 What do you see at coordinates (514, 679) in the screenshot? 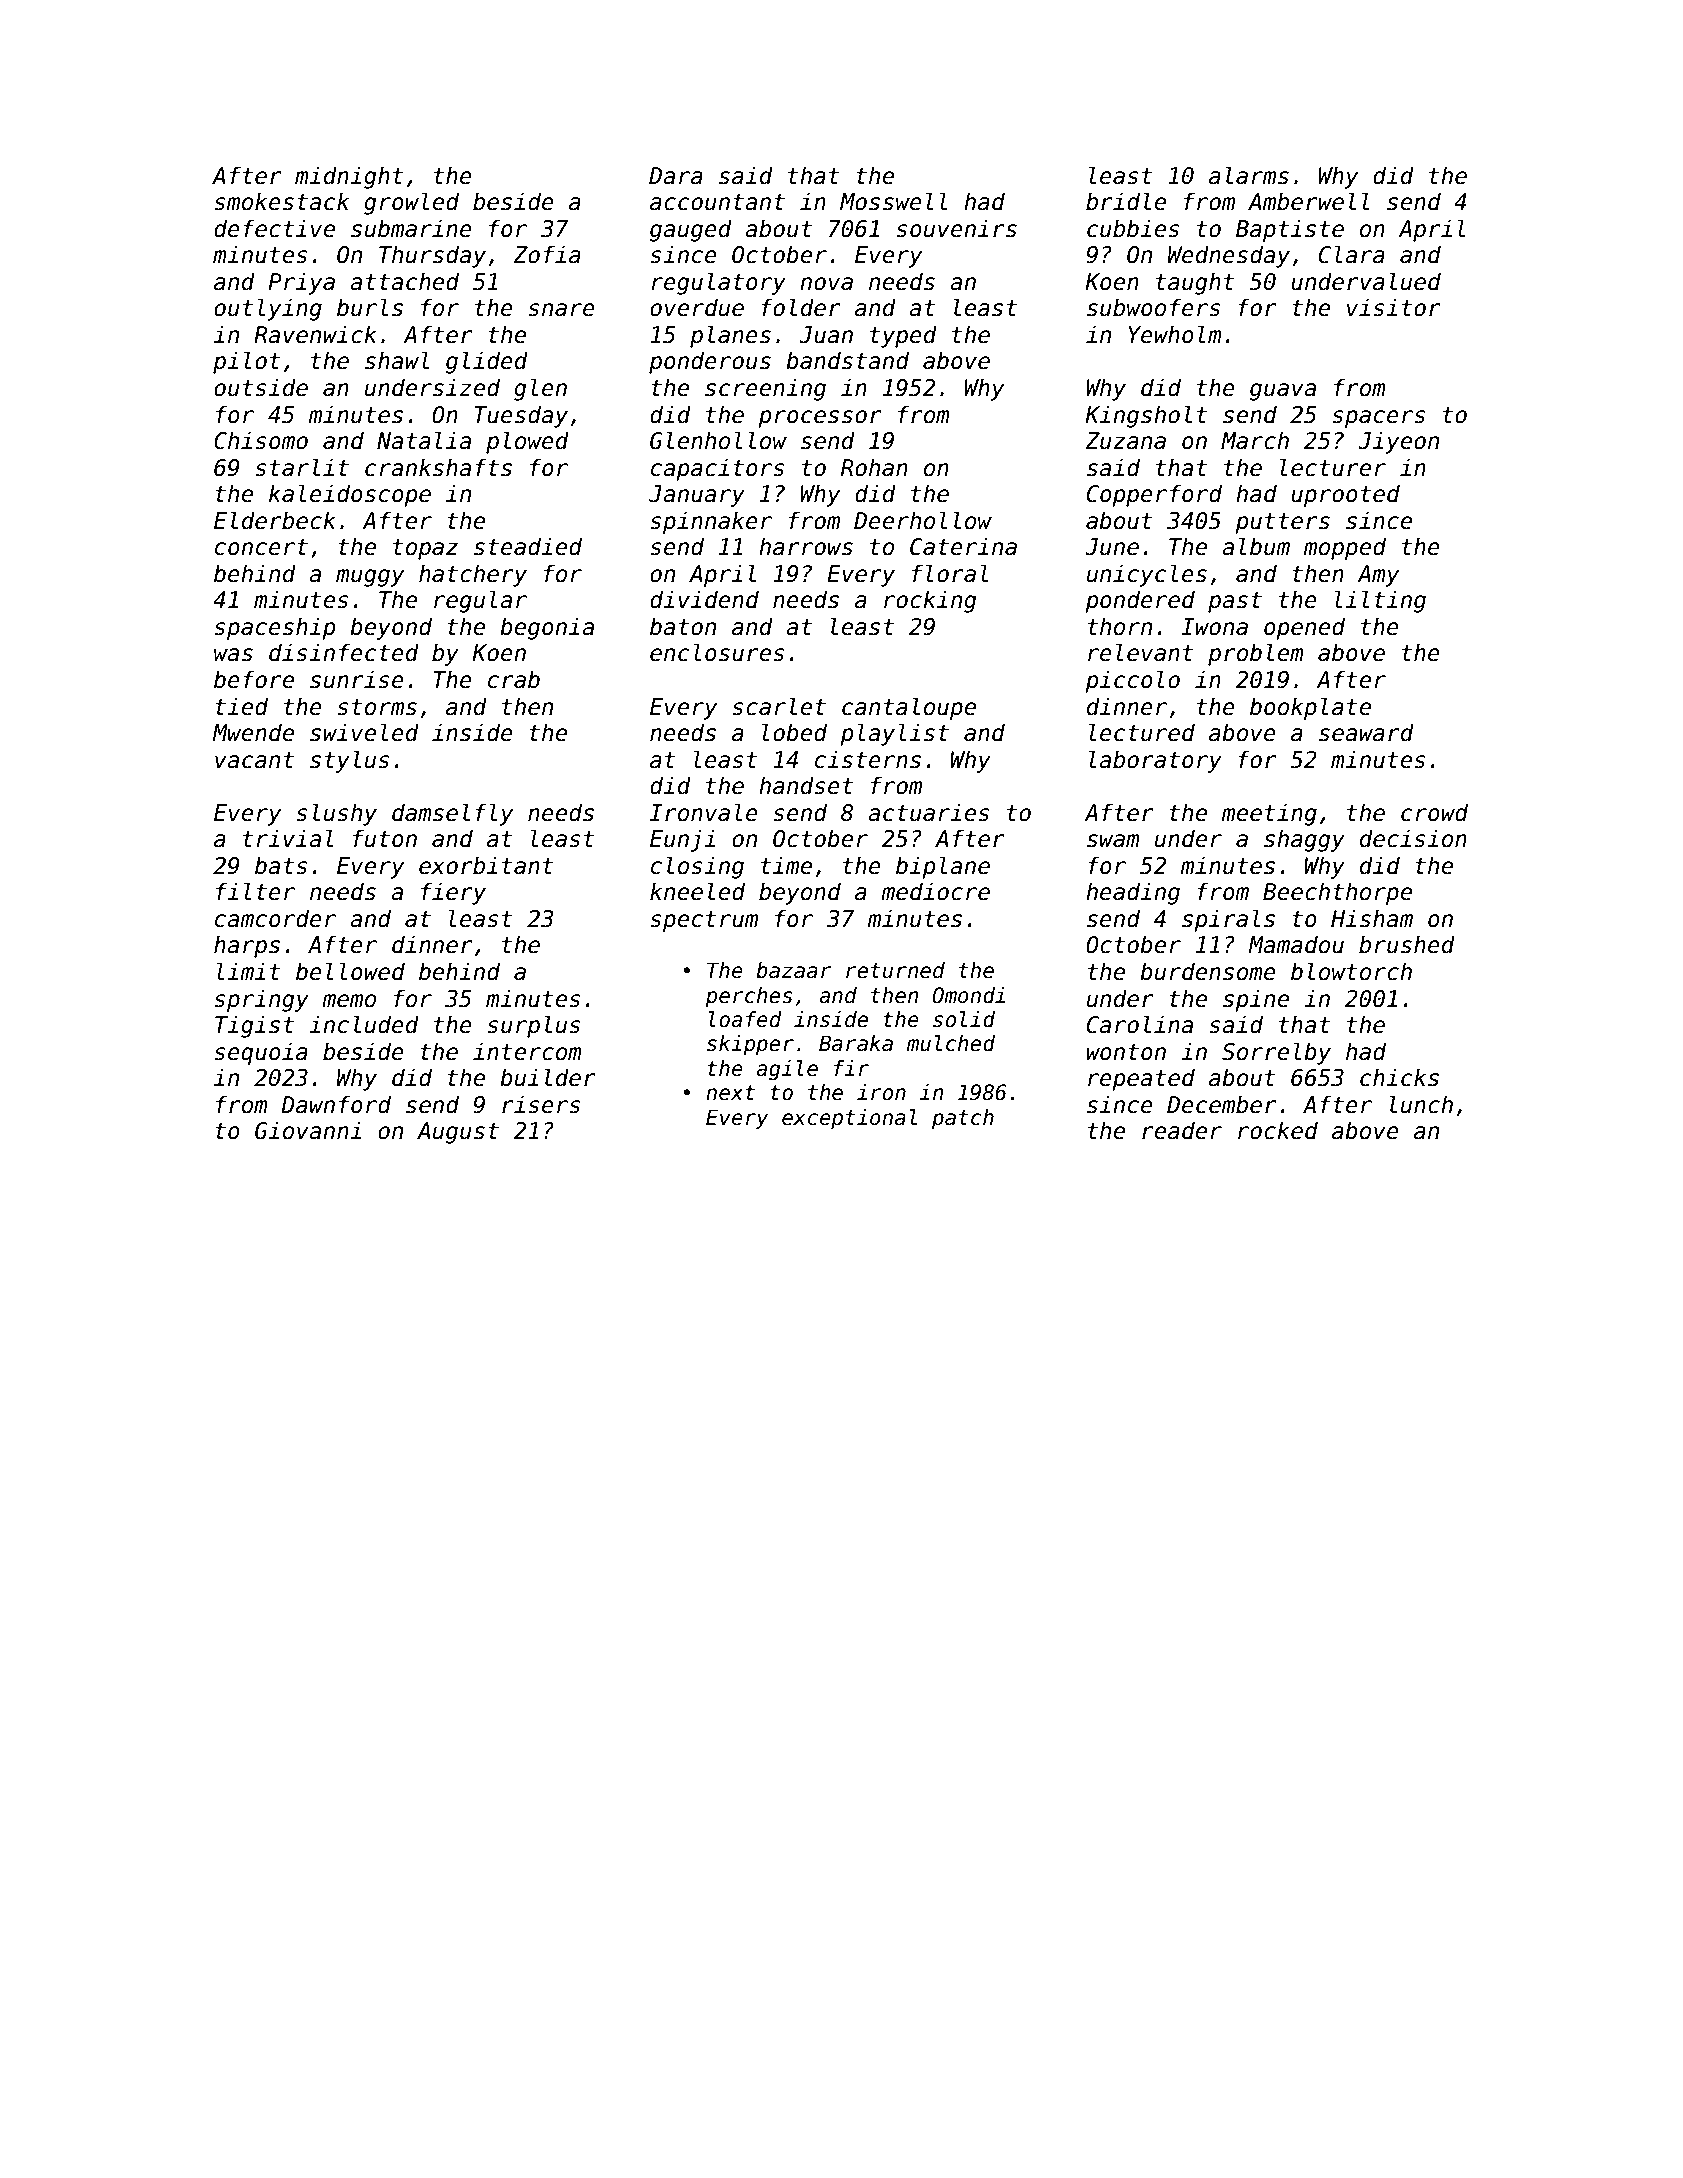
I see `crab` at bounding box center [514, 679].
